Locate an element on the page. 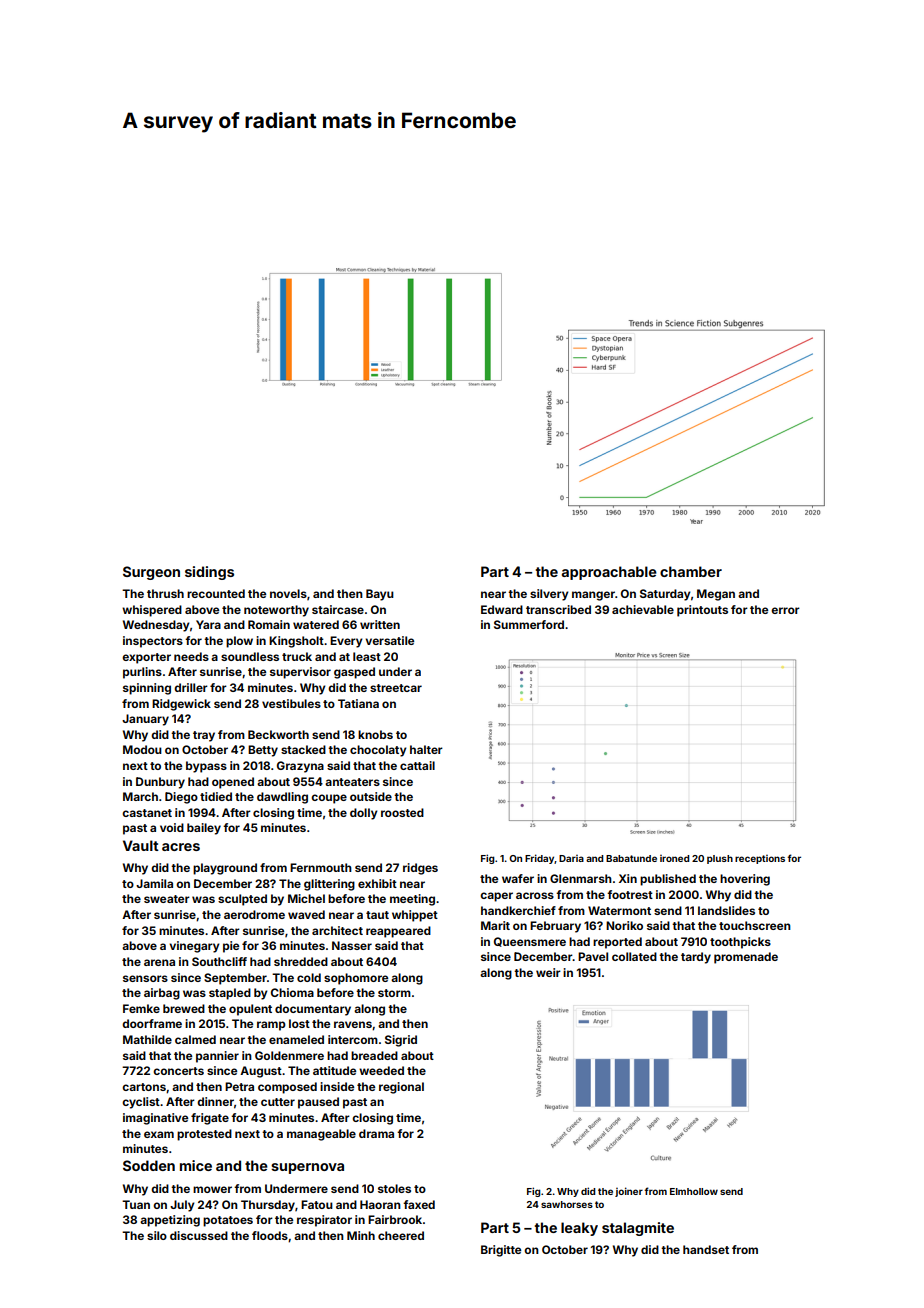  dolly is located at coordinates (364, 814).
